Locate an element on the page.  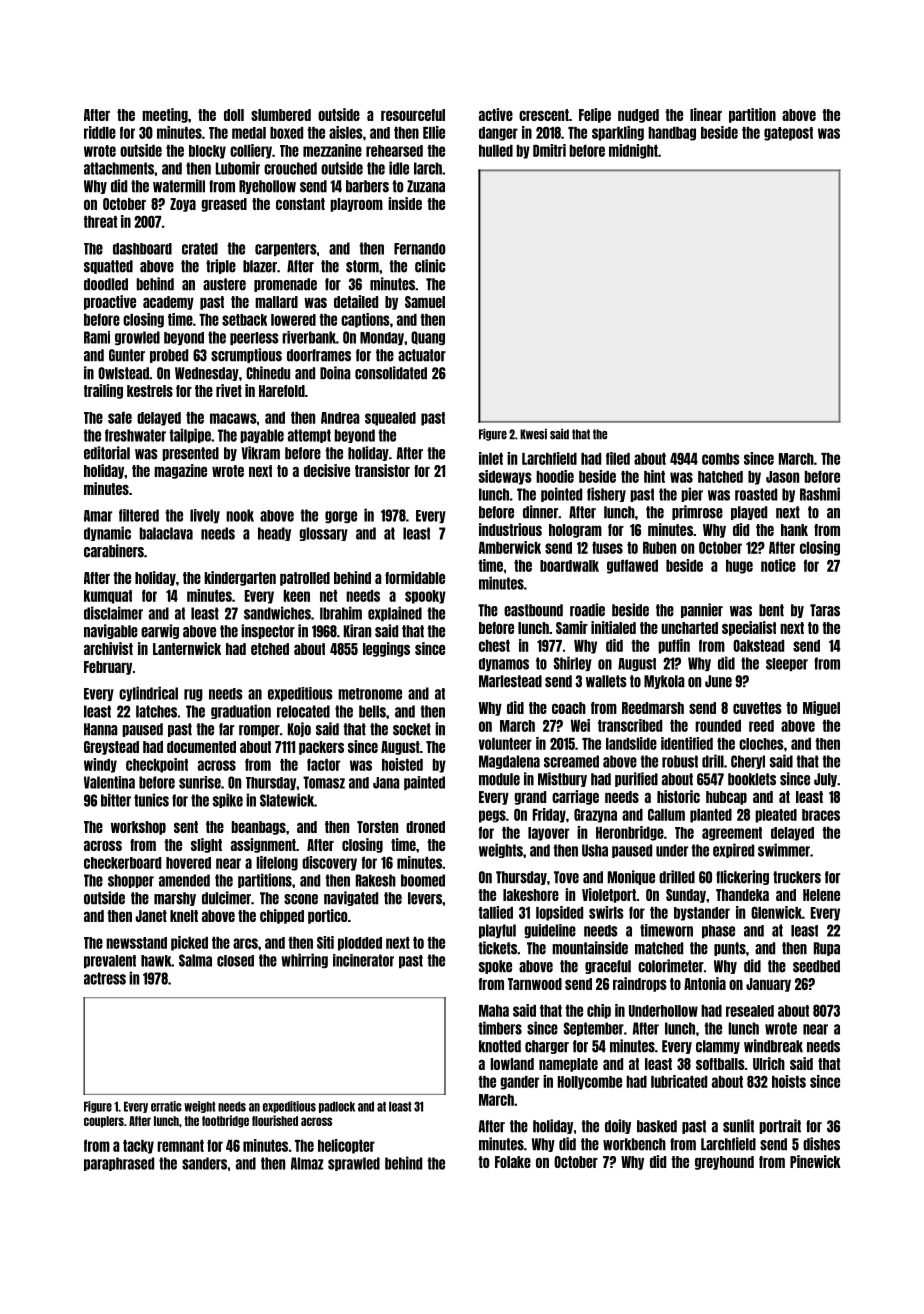
Almaz is located at coordinates (307, 1163).
